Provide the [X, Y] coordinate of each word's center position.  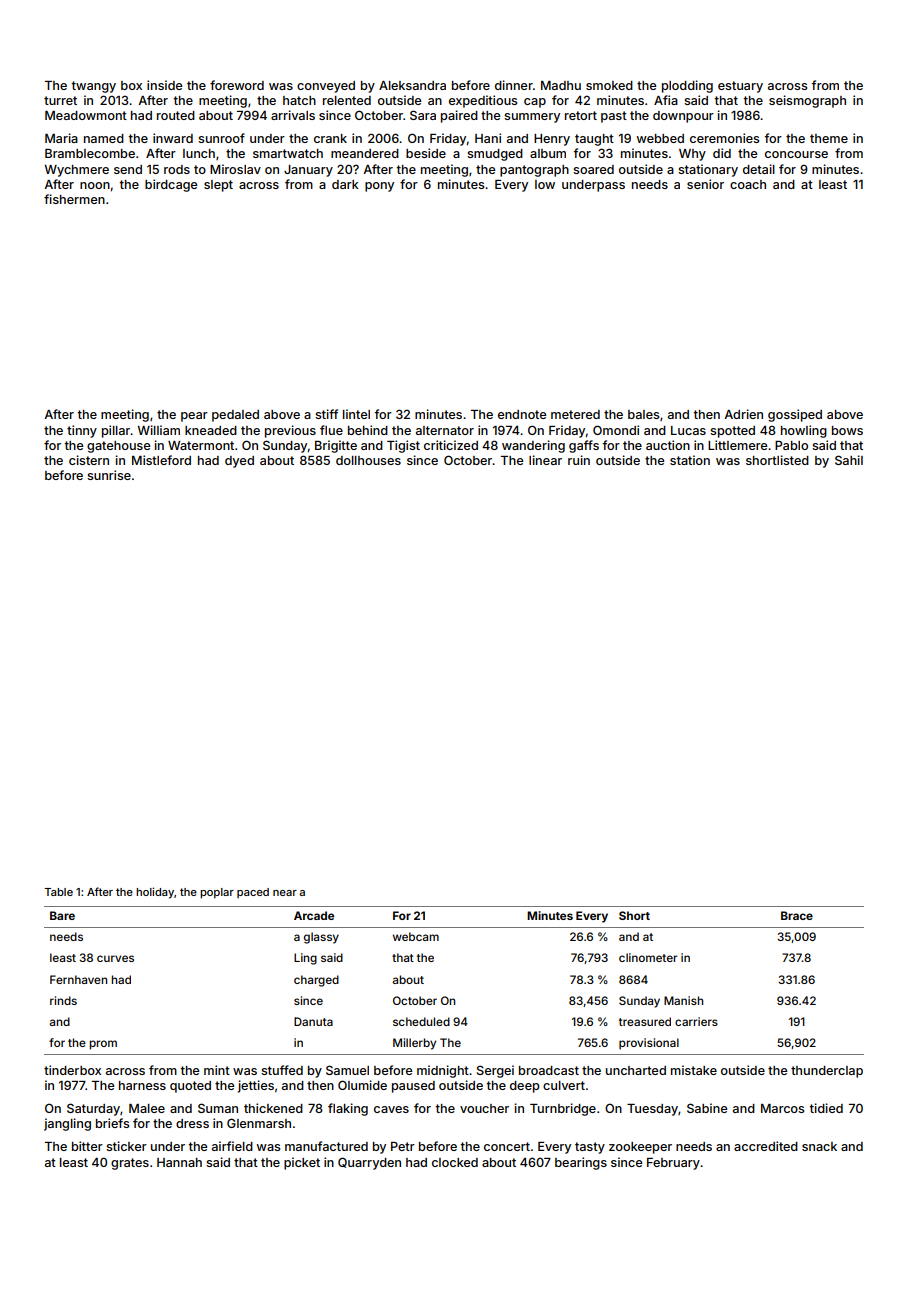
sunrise [109, 475]
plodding [687, 86]
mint [217, 1070]
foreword [237, 85]
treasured [645, 1021]
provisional [649, 1044]
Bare [62, 915]
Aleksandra [412, 85]
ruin [579, 460]
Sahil [849, 460]
